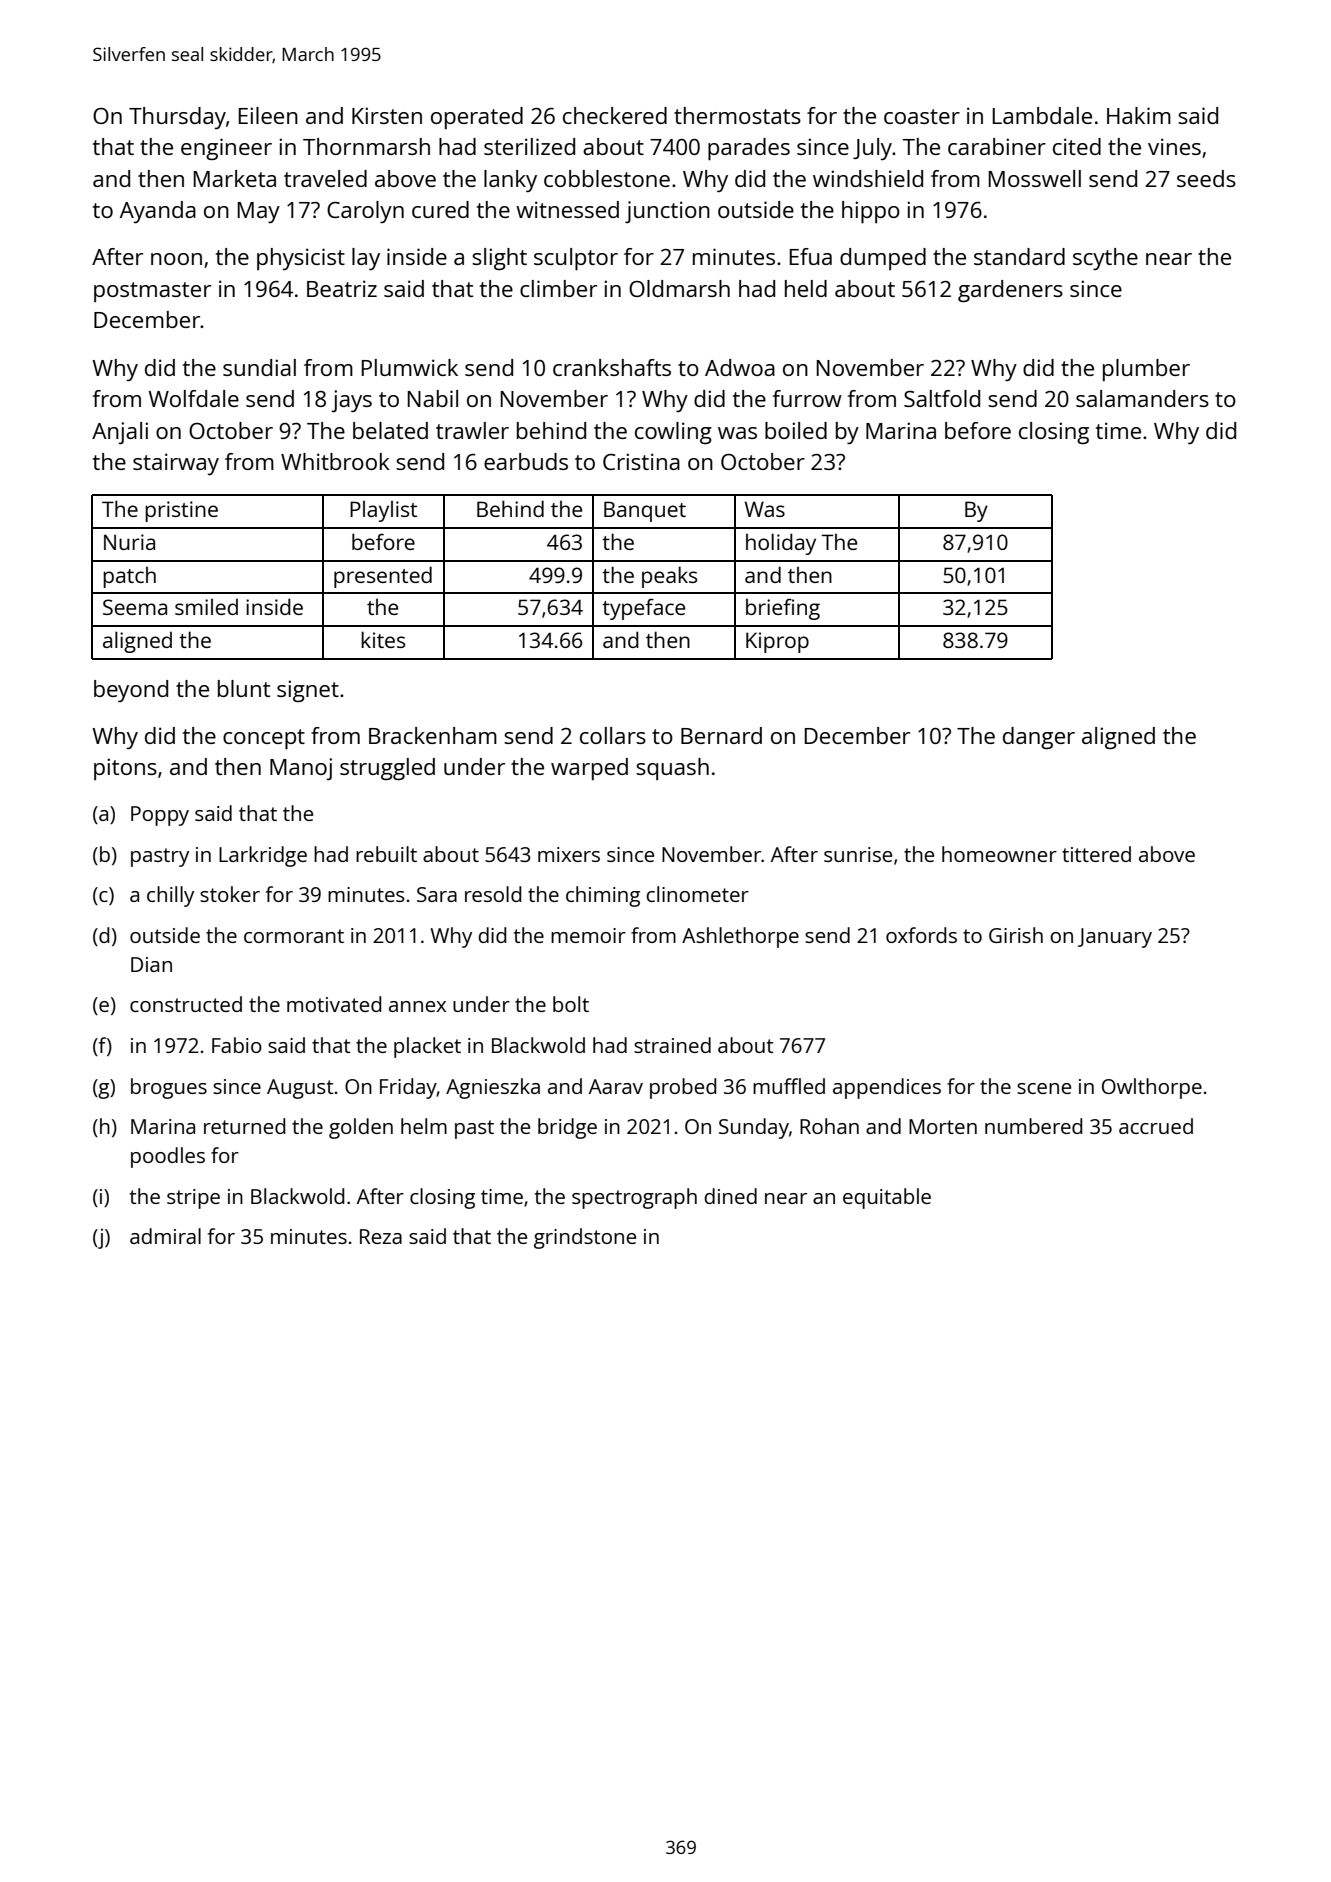 Image resolution: width=1331 pixels, height=1882 pixels. I want to click on chilly, so click(170, 896).
